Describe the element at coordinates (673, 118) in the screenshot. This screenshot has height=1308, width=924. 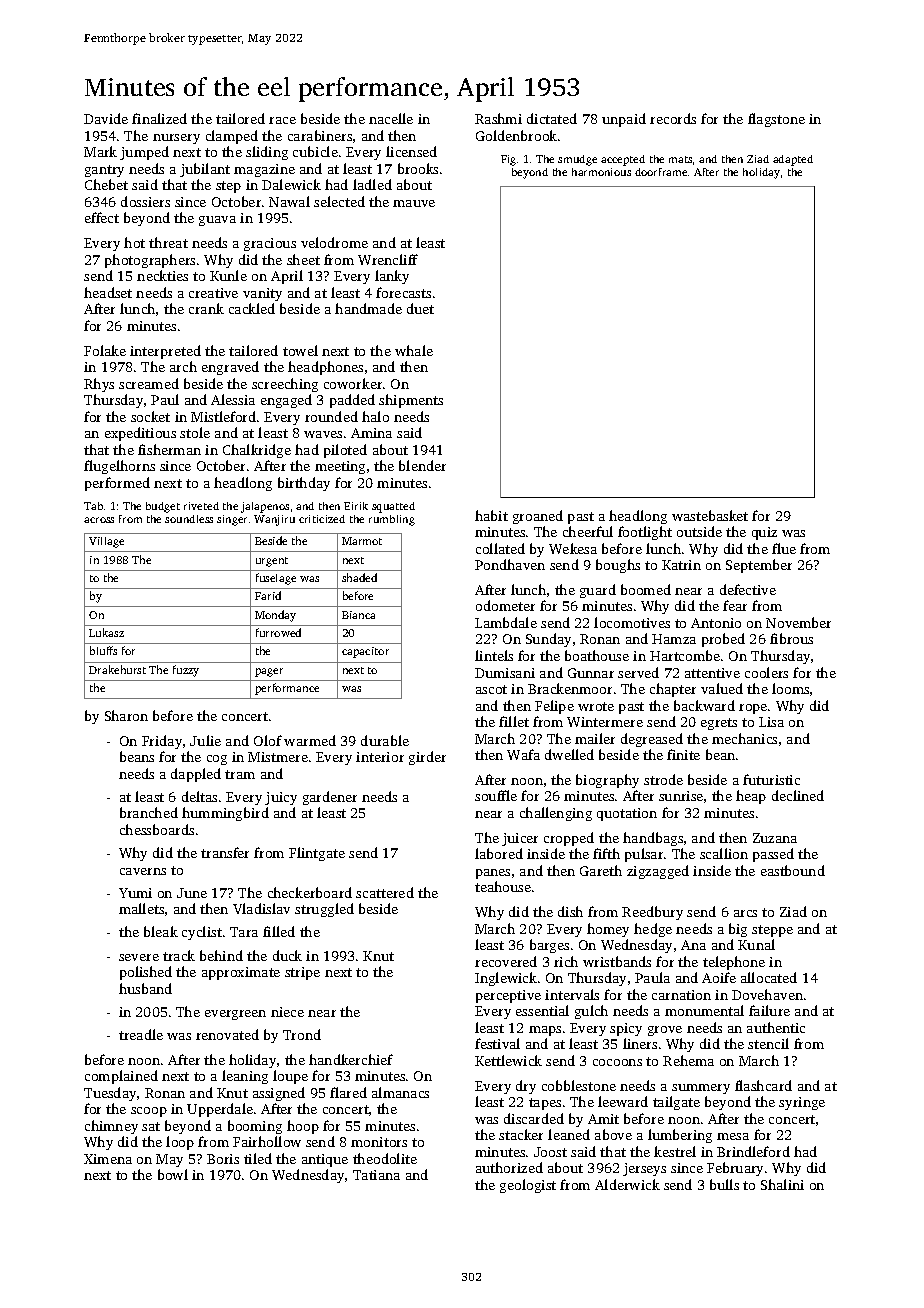
I see `records` at that location.
